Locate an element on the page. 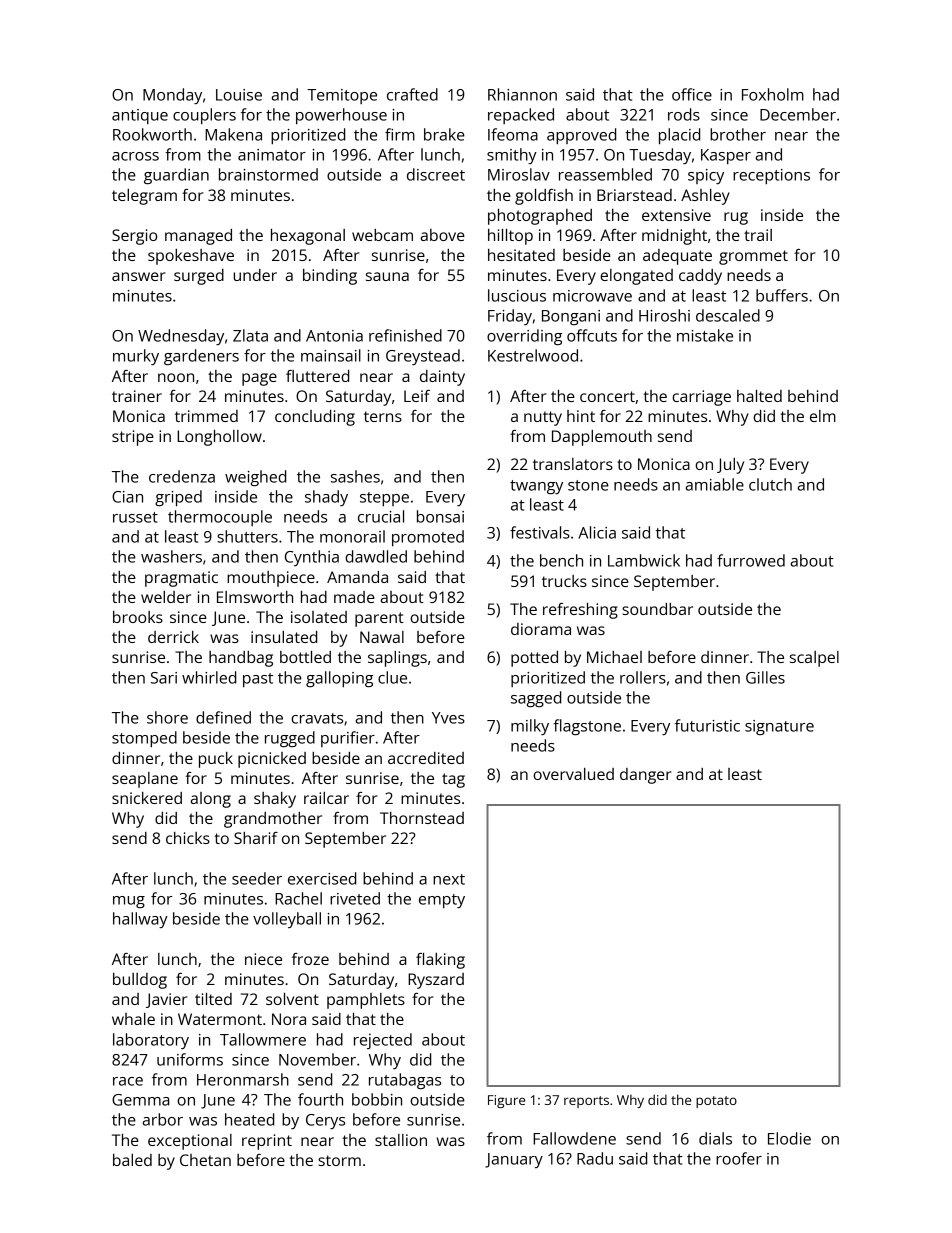 The height and width of the image is (1233, 952). Foxholm is located at coordinates (773, 94).
